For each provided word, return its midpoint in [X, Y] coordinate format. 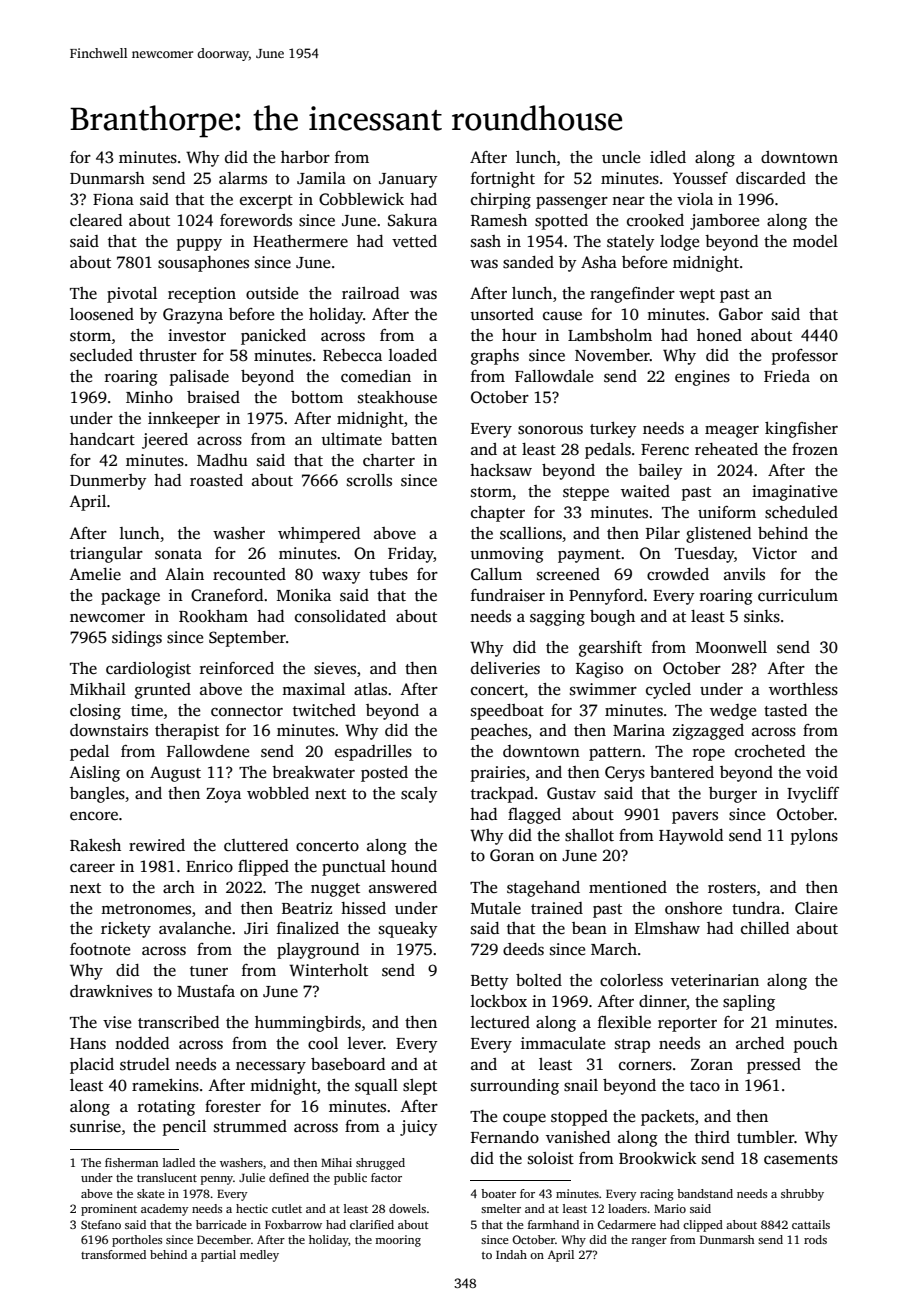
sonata [178, 554]
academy [164, 1210]
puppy [199, 245]
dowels [407, 1208]
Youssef [700, 178]
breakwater [313, 772]
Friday [411, 555]
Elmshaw [667, 928]
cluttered [256, 845]
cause [562, 316]
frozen [815, 449]
